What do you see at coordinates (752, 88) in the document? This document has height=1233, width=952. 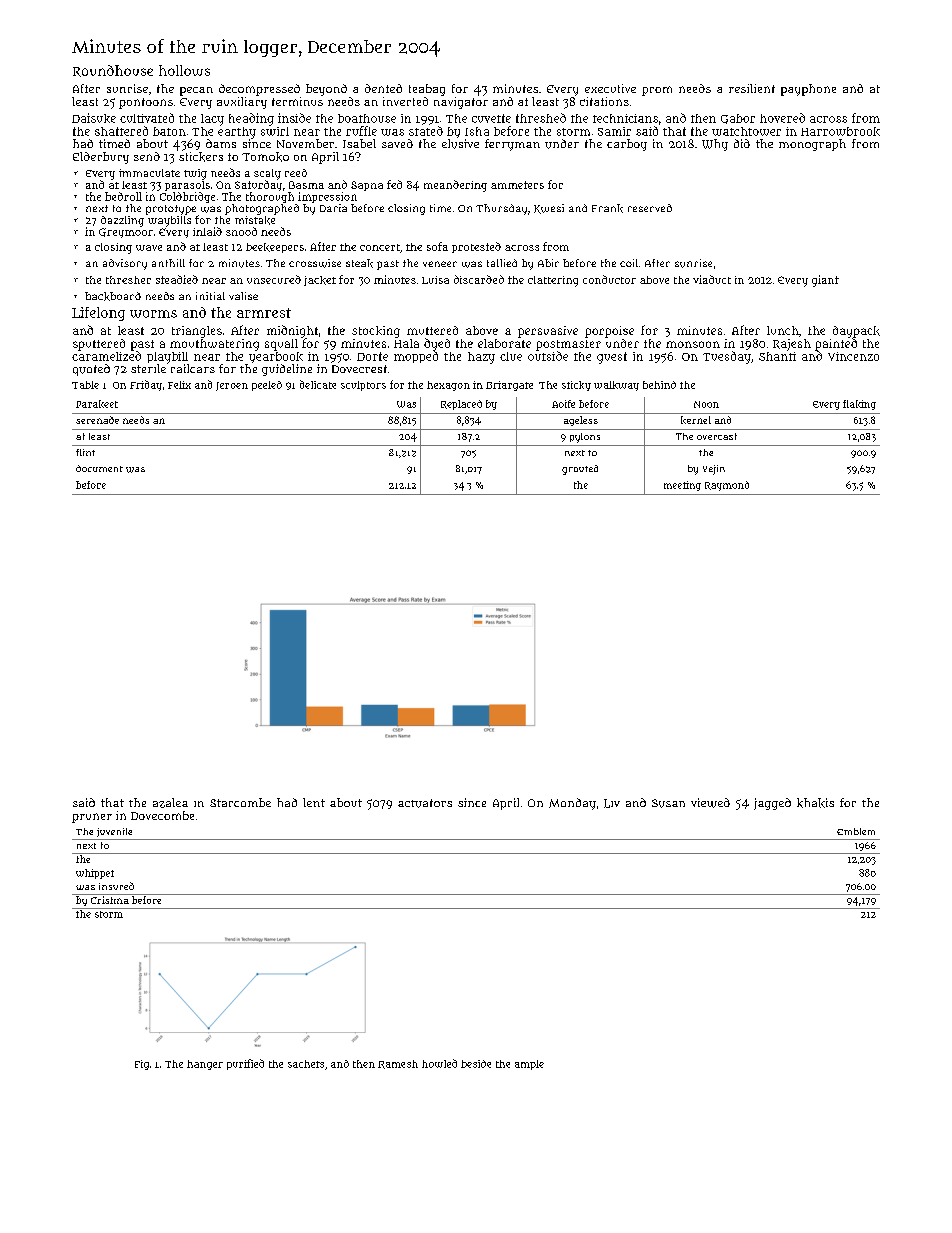 I see `resilient` at bounding box center [752, 88].
